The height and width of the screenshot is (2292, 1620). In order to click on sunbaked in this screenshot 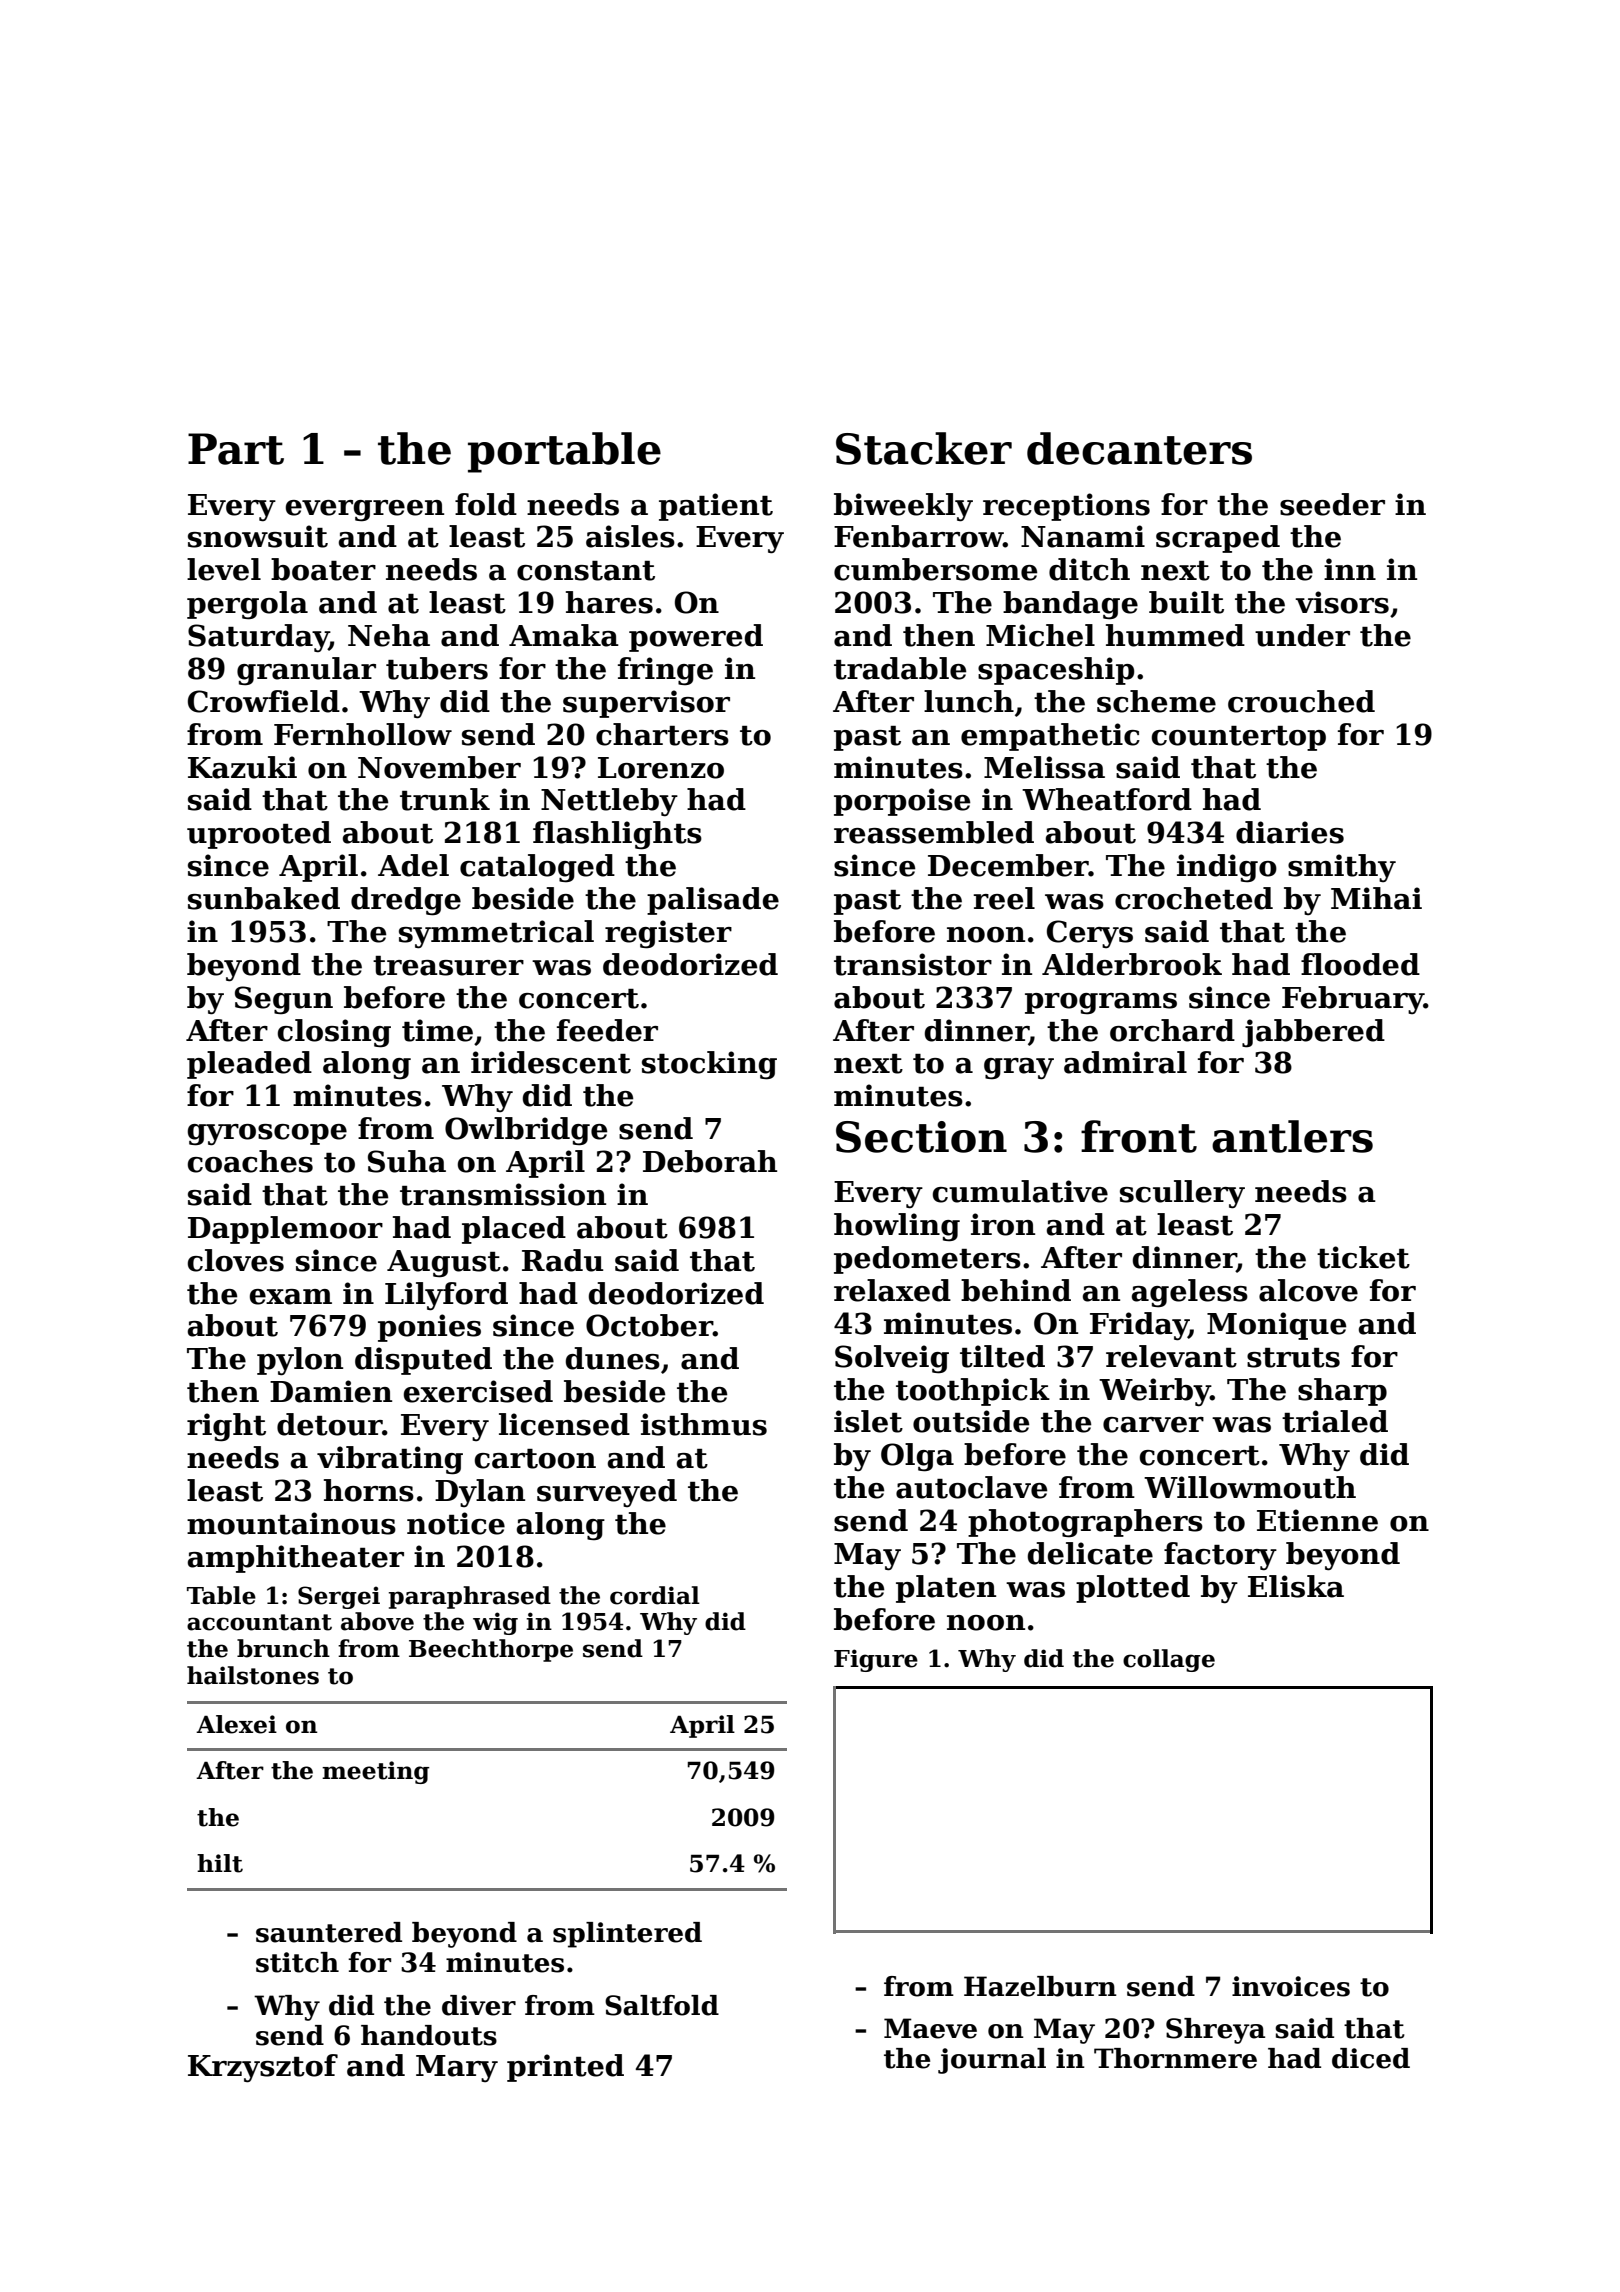, I will do `click(264, 898)`.
